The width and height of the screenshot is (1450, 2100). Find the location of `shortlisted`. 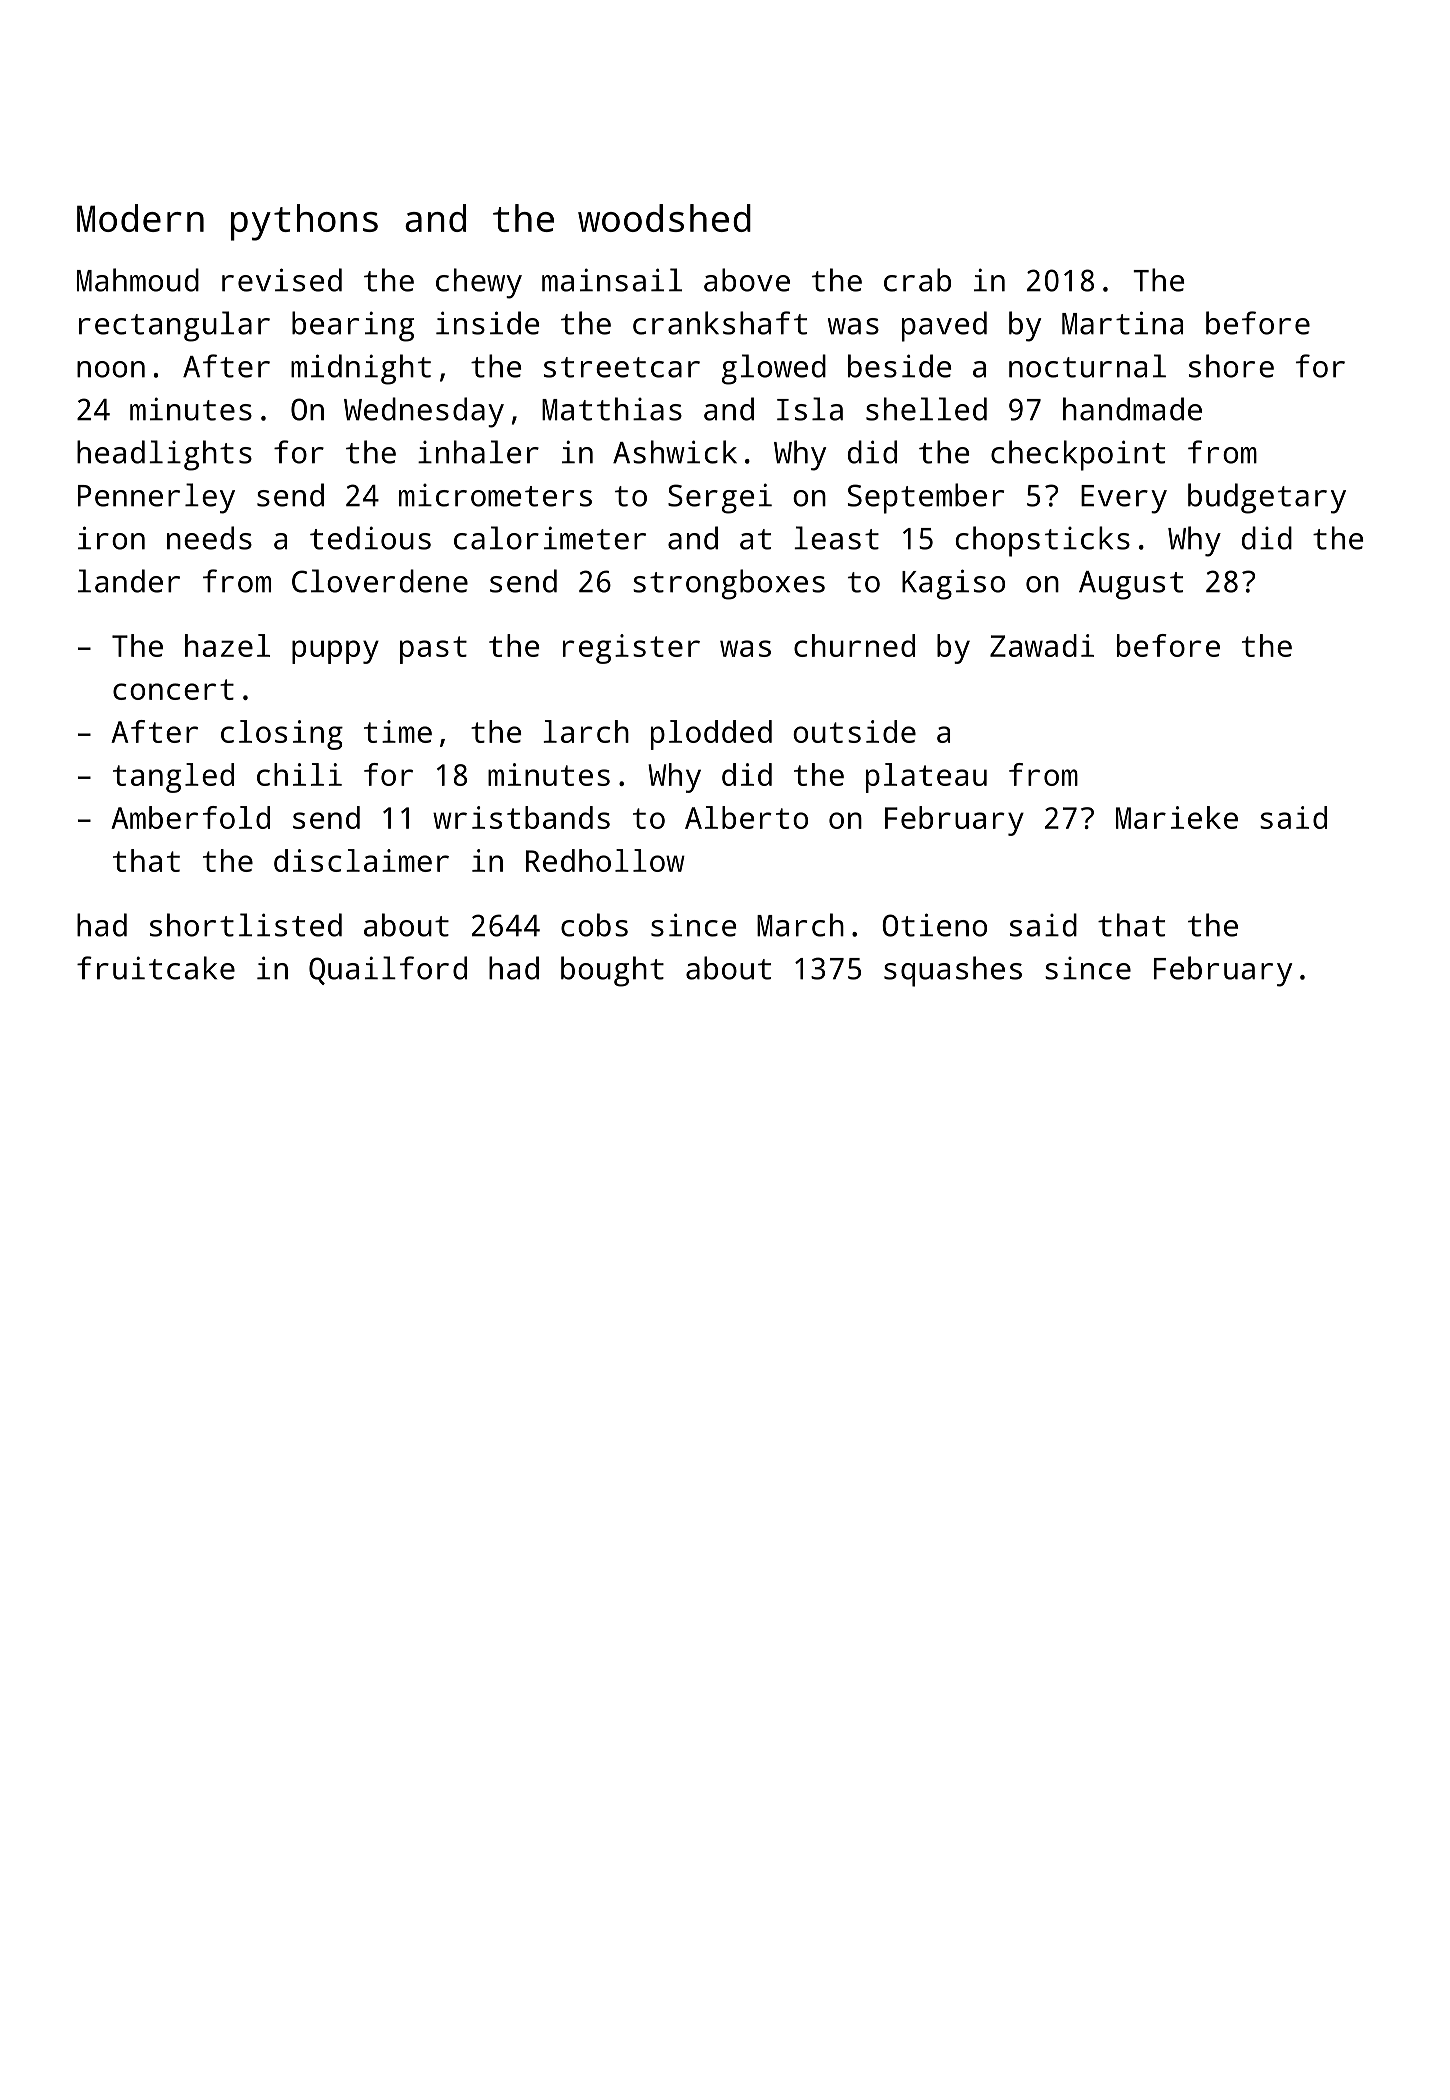

shortlisted is located at coordinates (246, 925).
